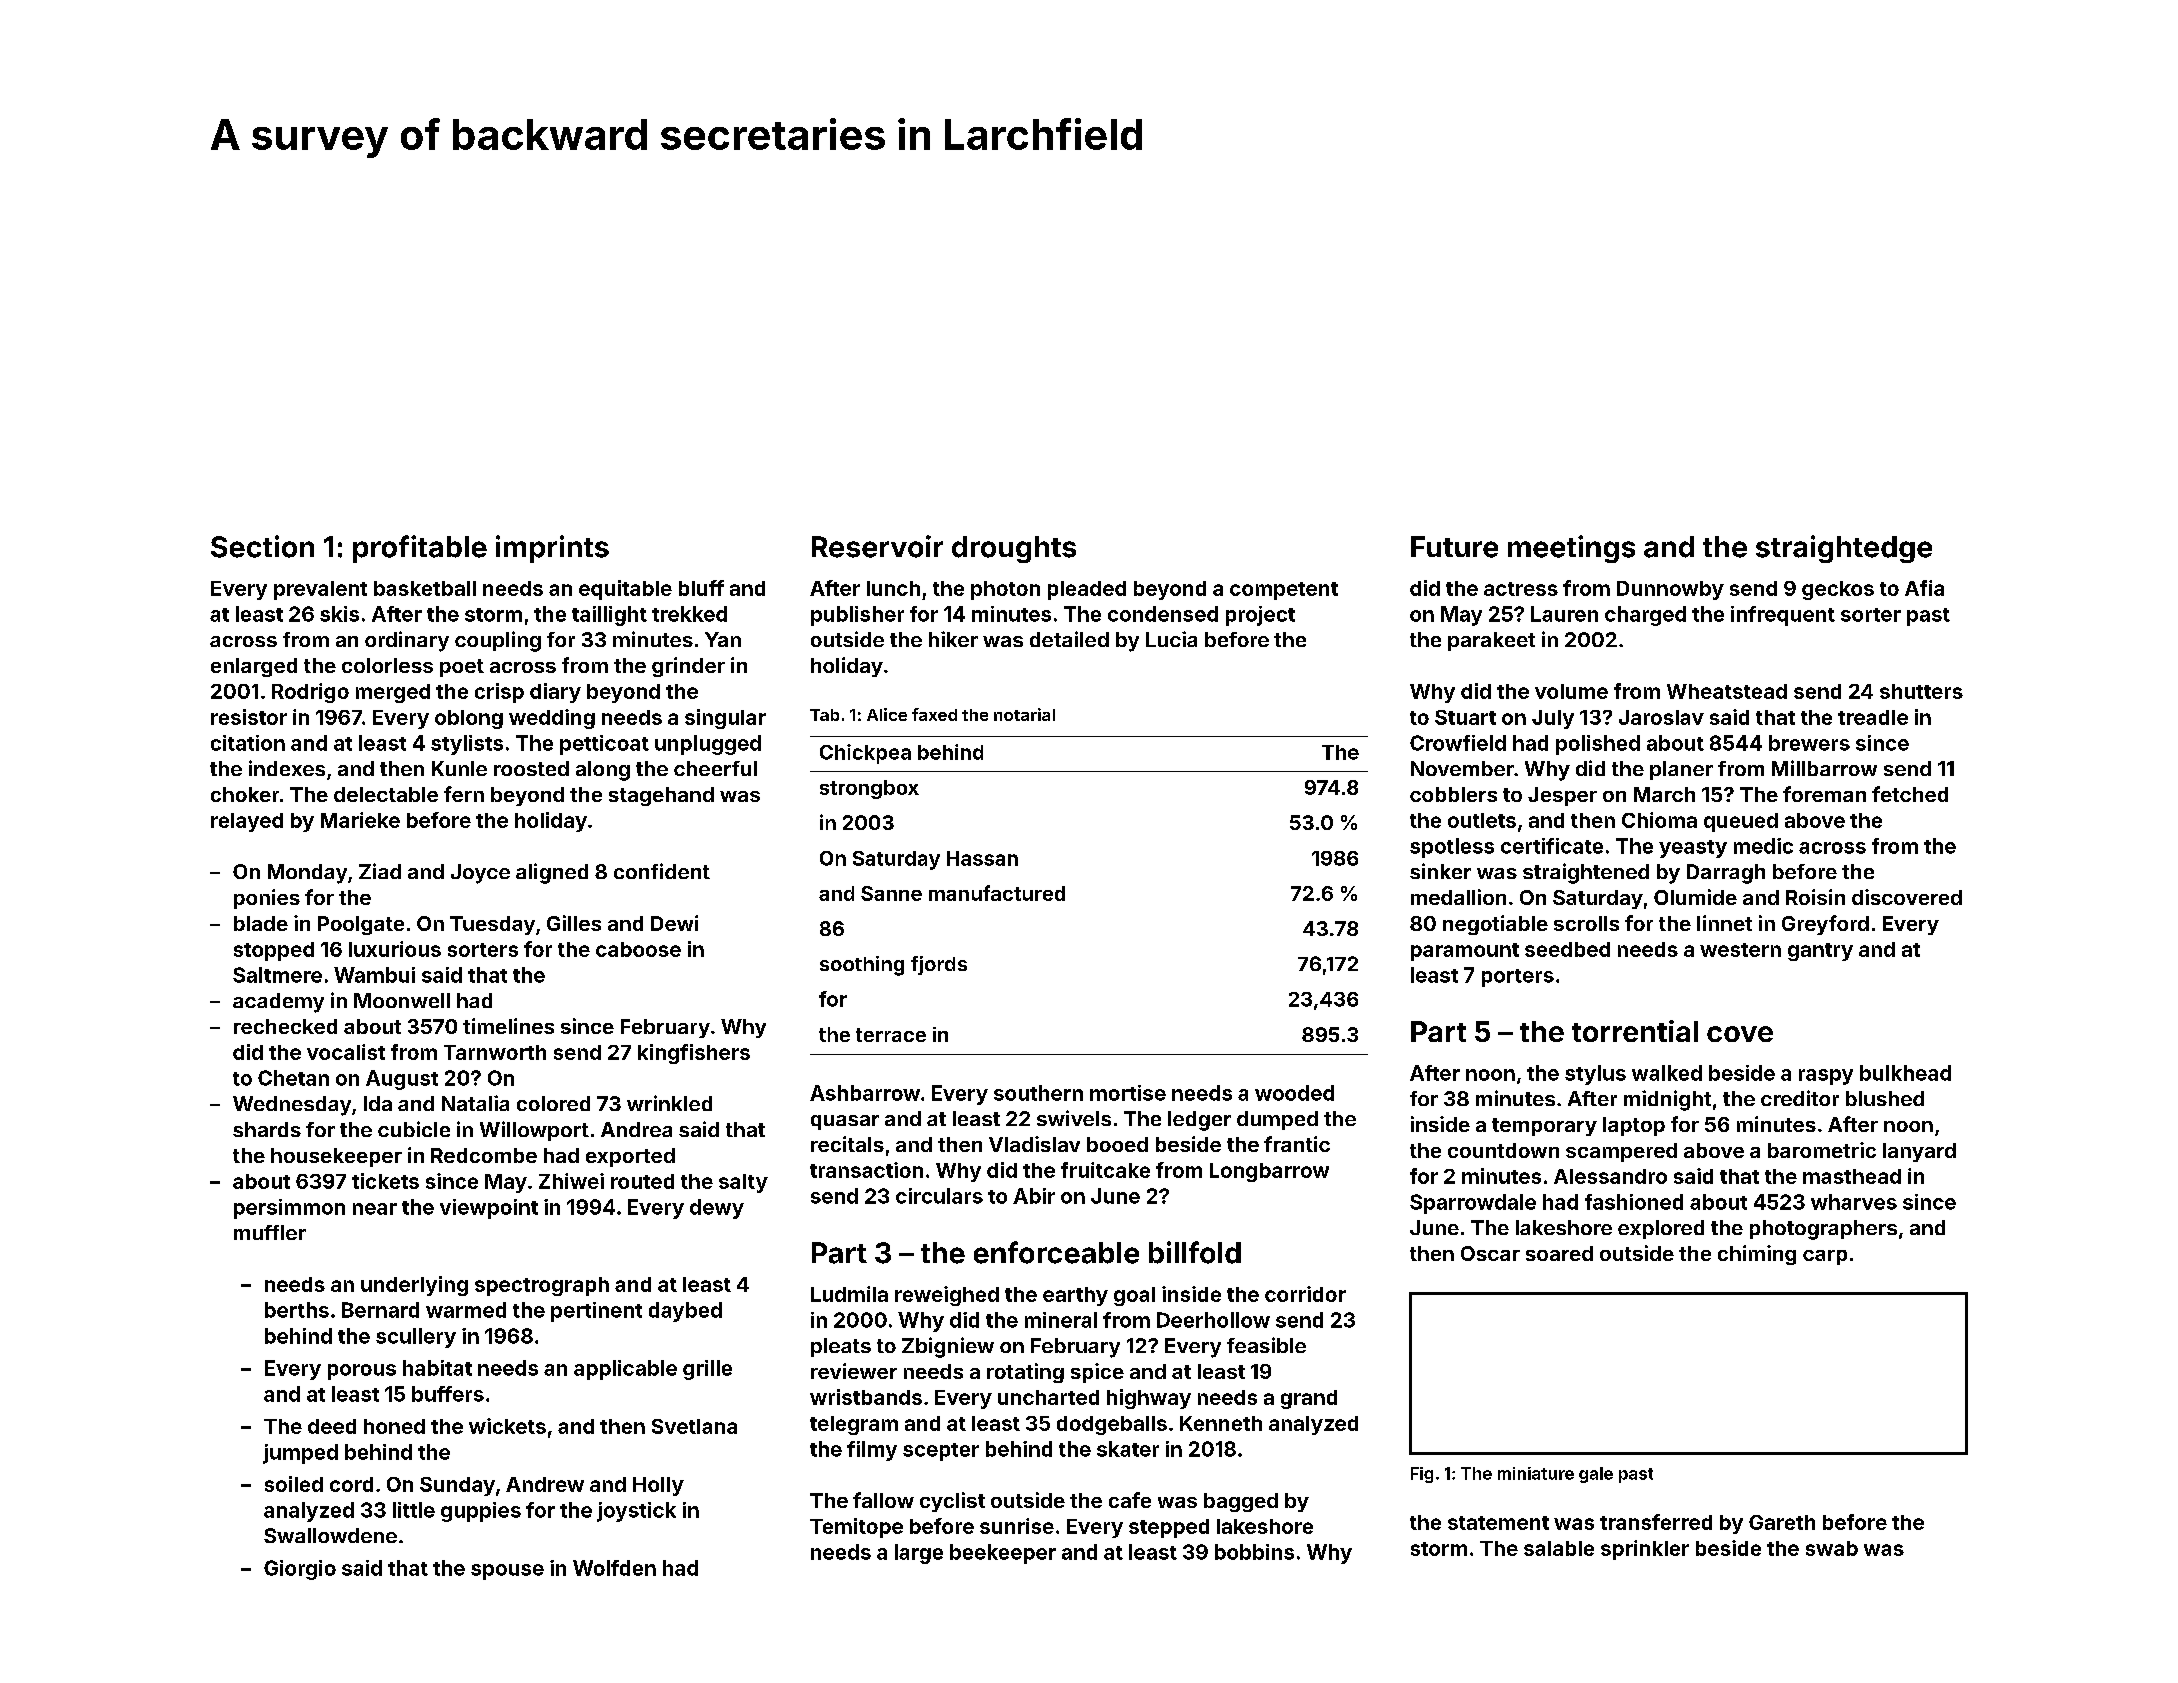  I want to click on porous, so click(362, 1372).
